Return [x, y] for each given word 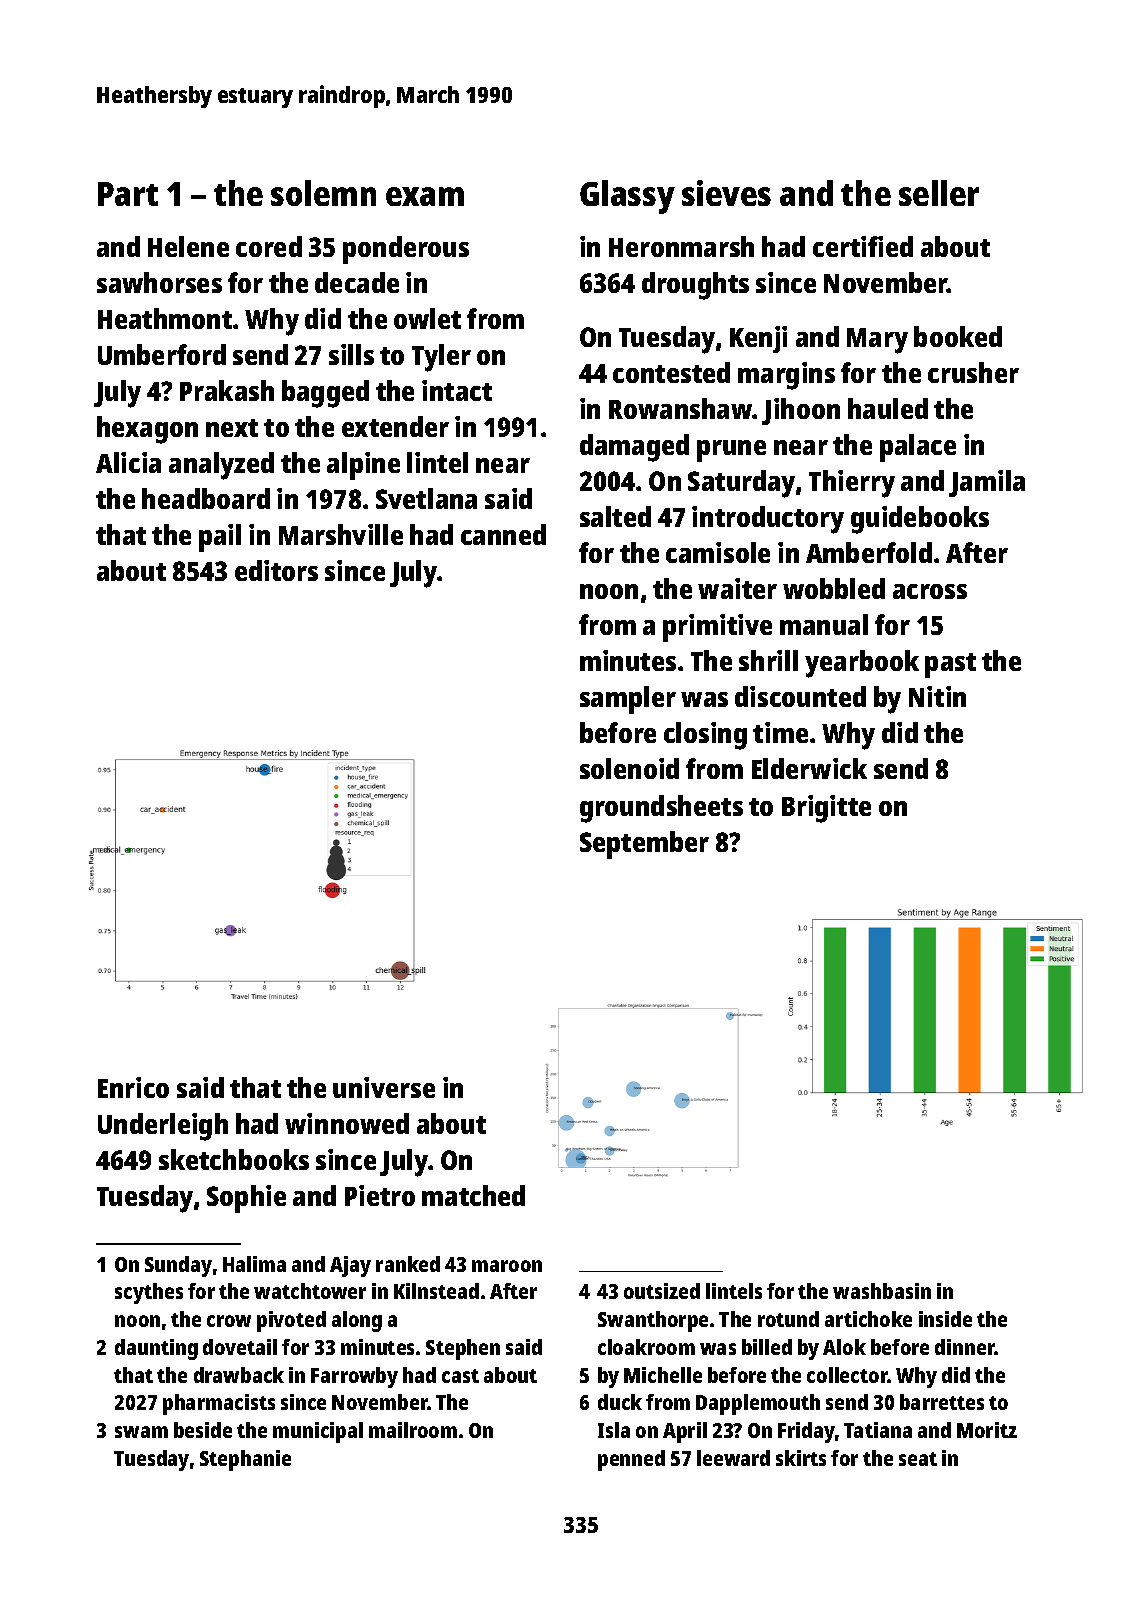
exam [425, 196]
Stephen [463, 1349]
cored [269, 246]
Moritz [987, 1430]
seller [939, 193]
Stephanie [245, 1460]
